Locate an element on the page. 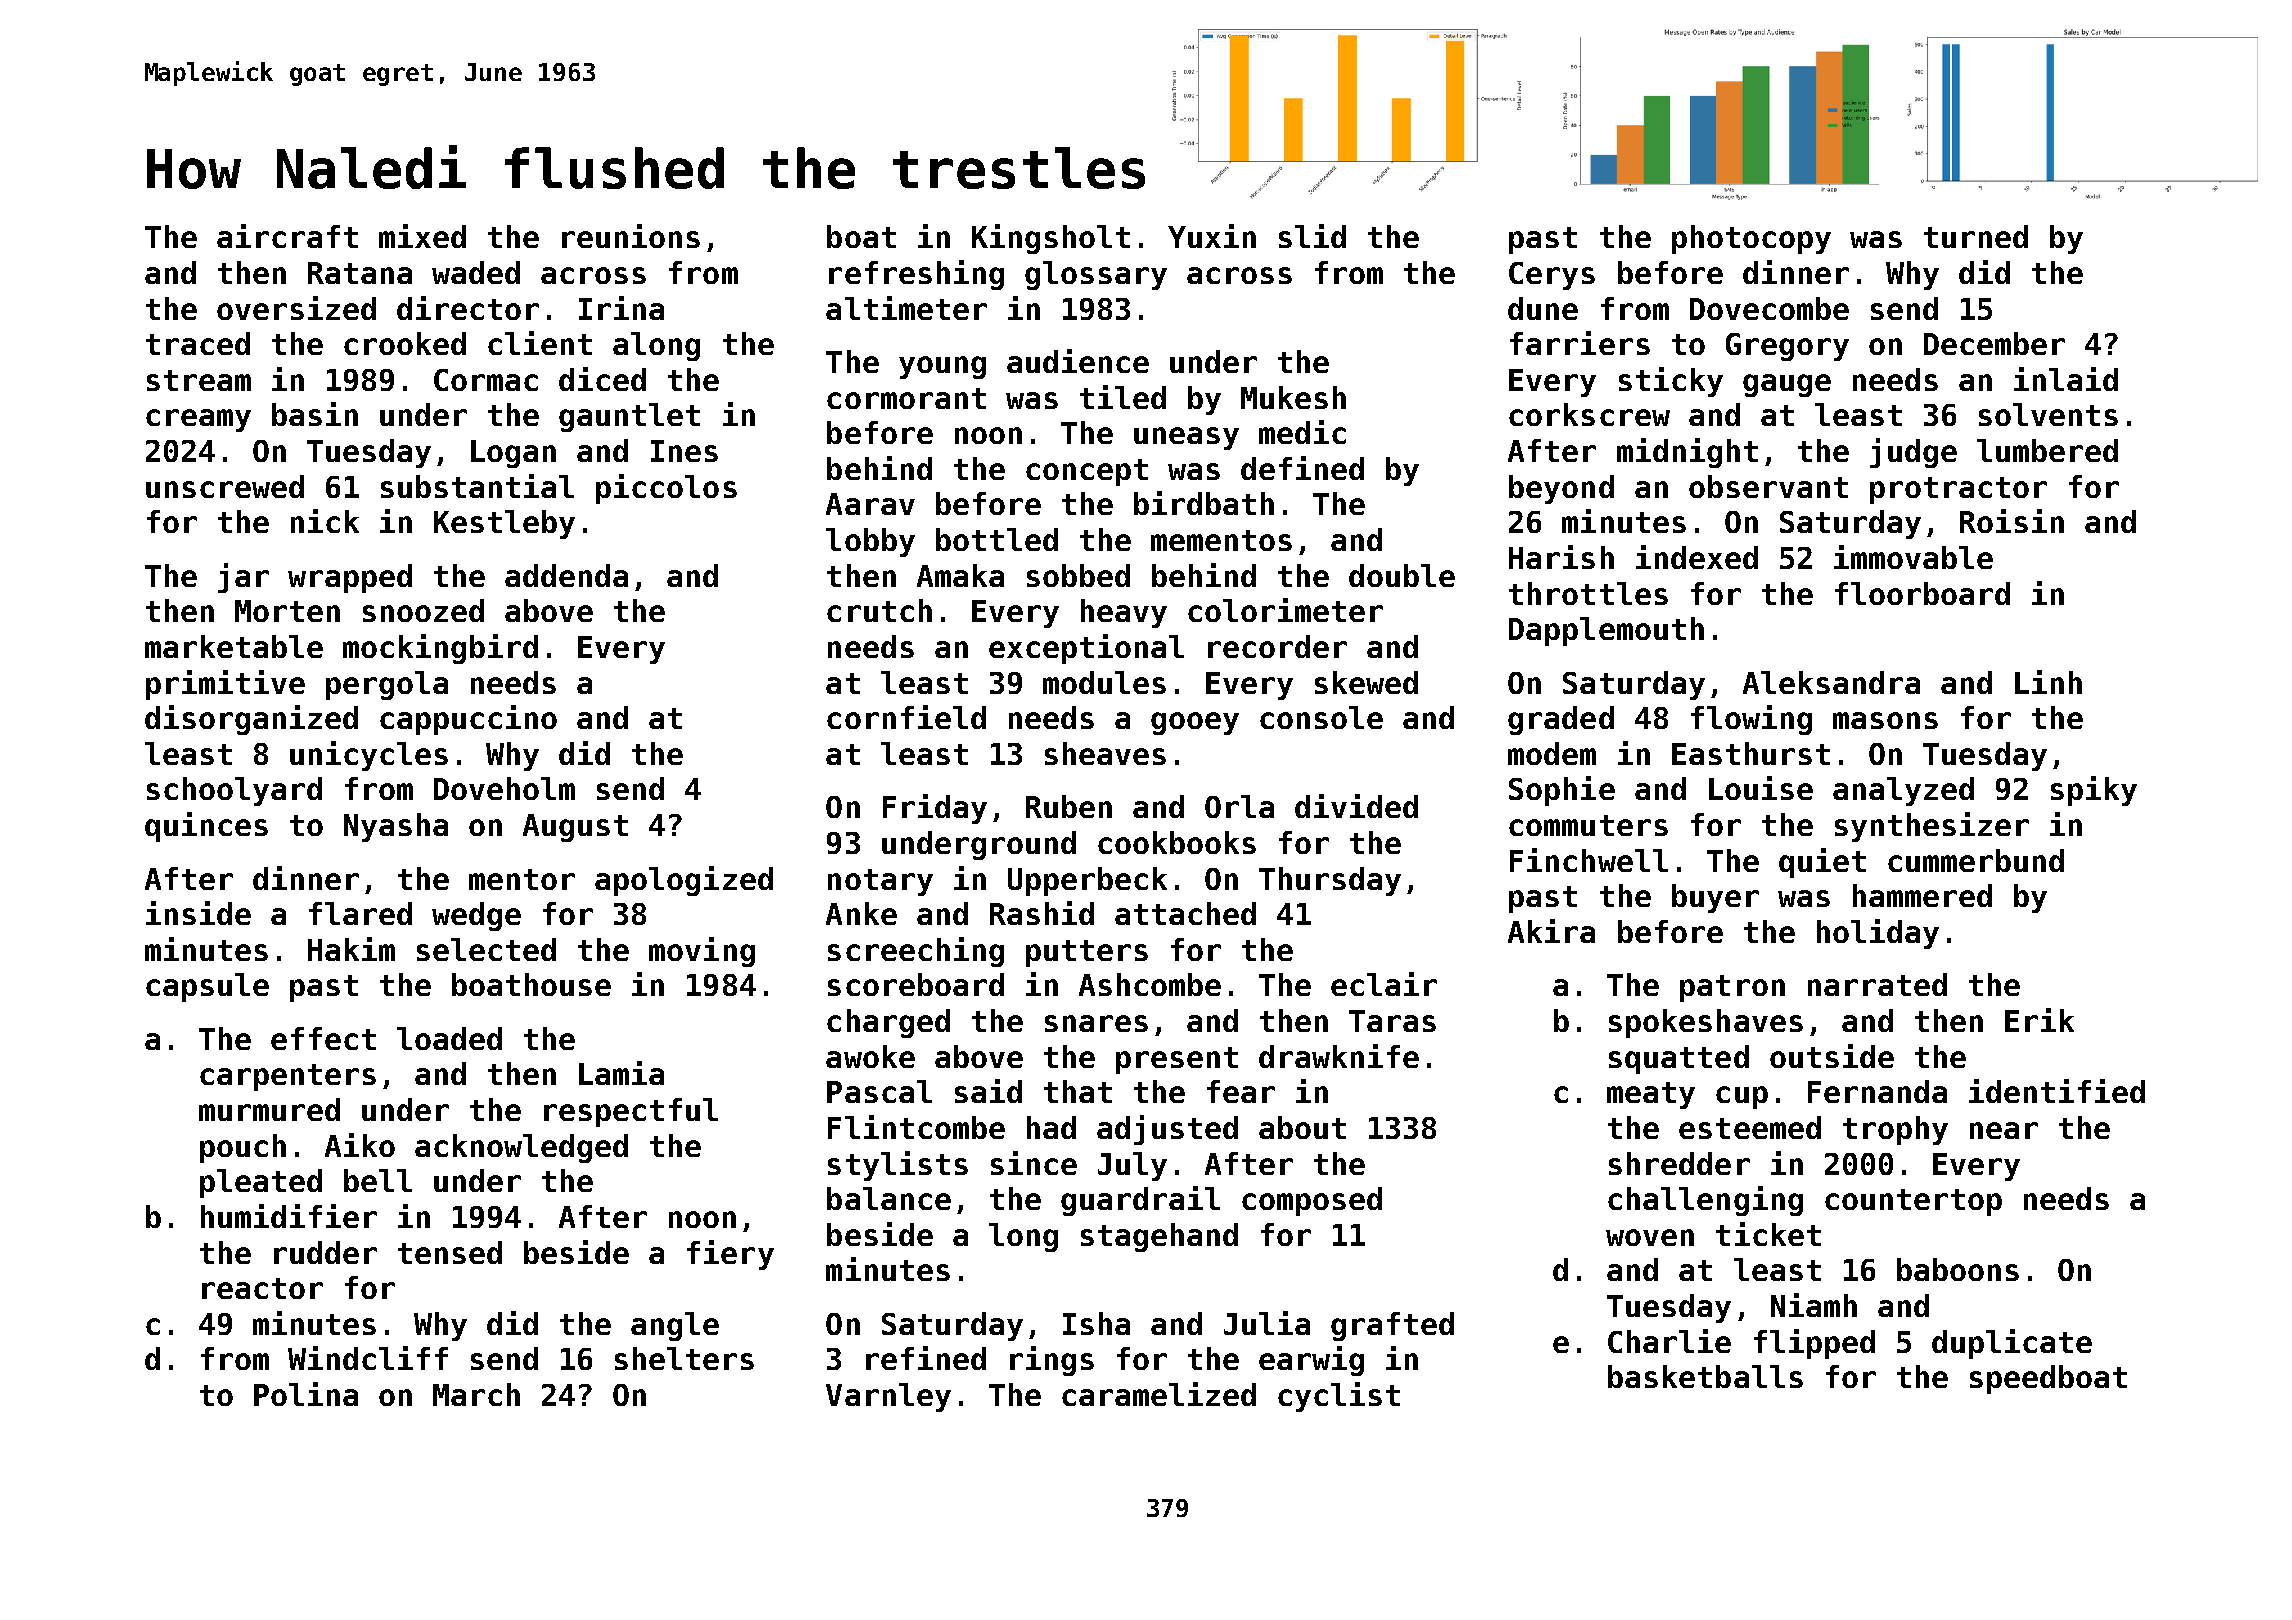  Varnley is located at coordinates (888, 1397).
